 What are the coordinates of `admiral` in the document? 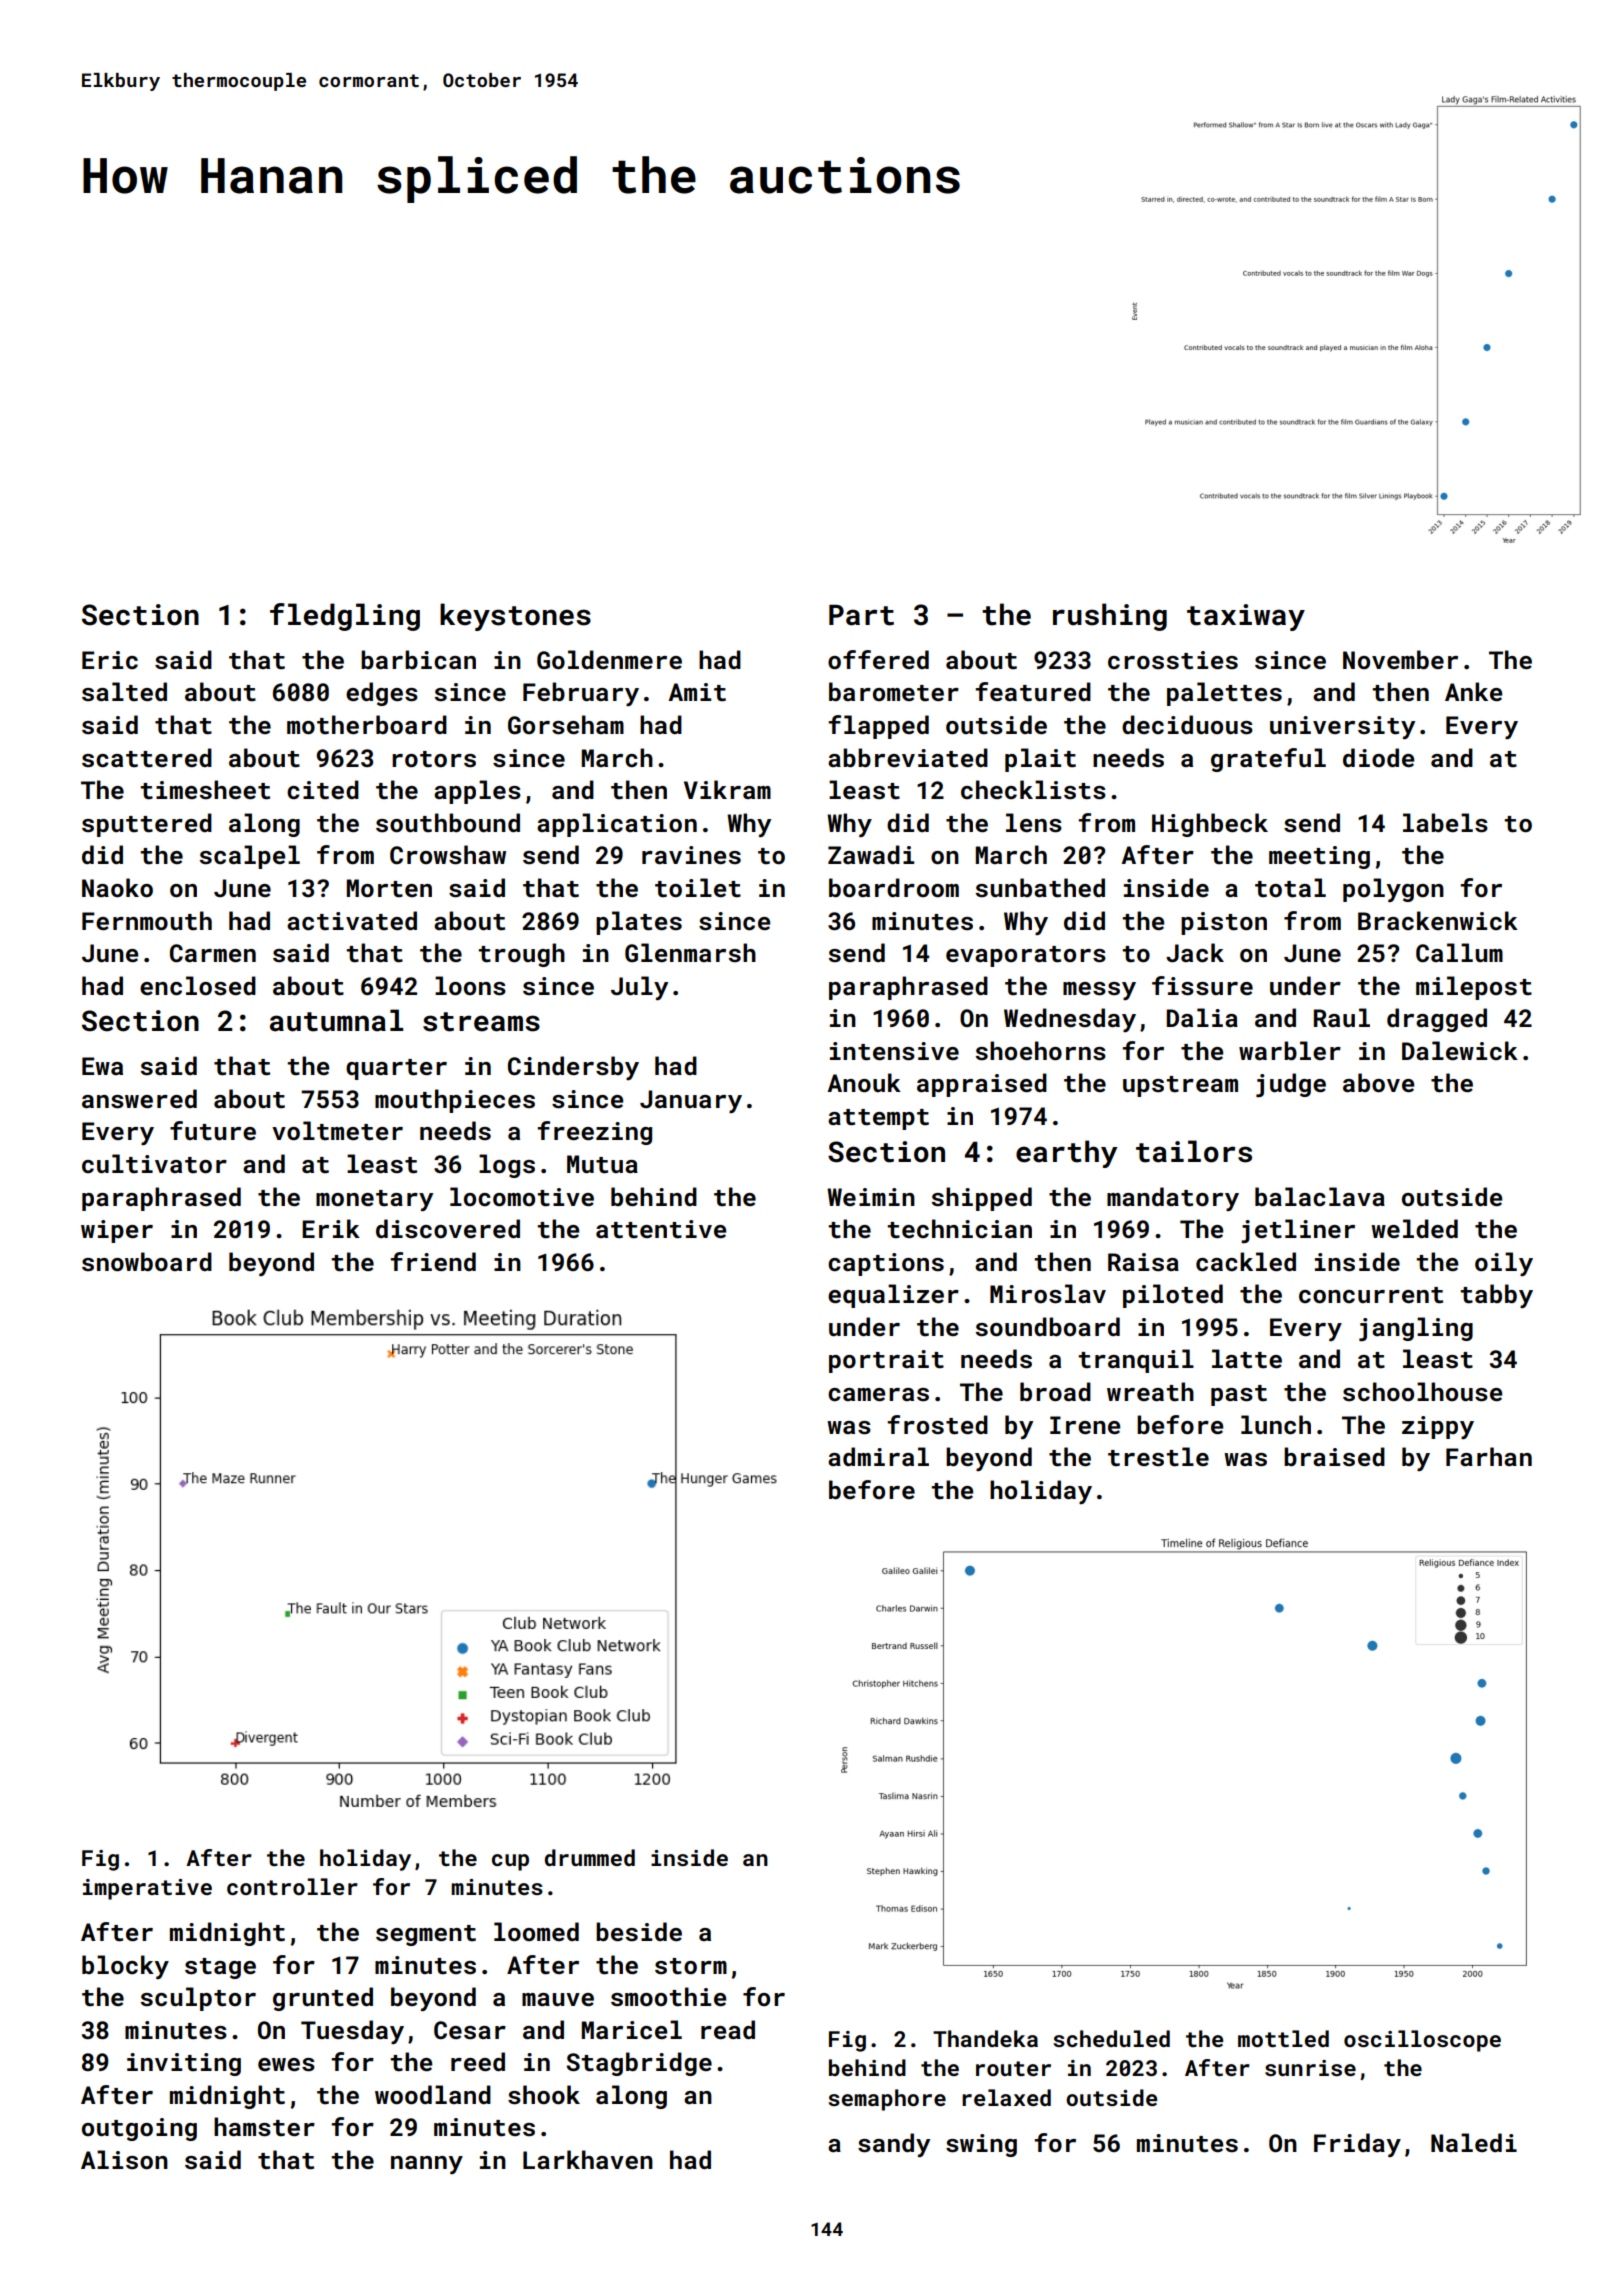 It's located at (878, 1456).
